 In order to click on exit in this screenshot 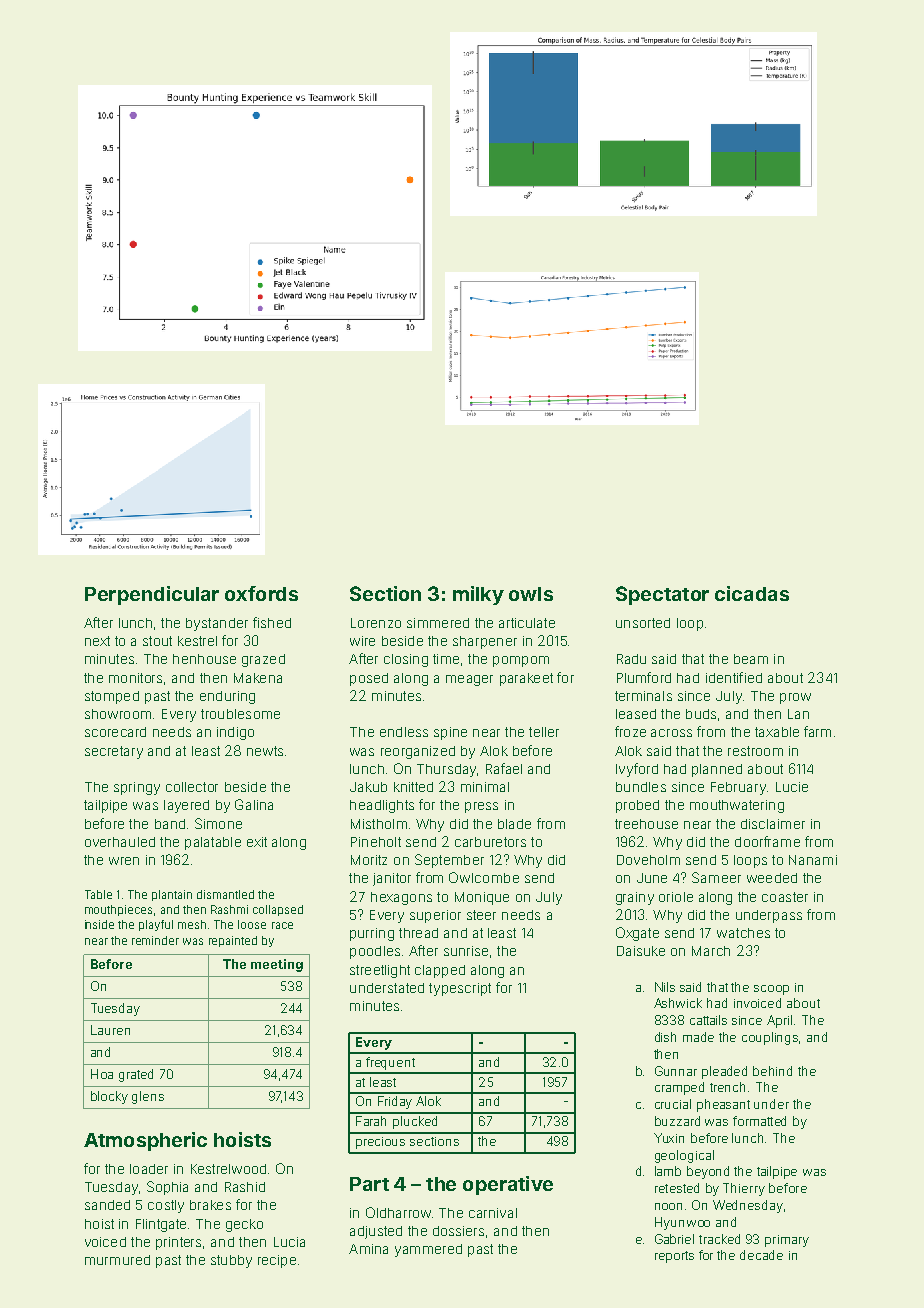, I will do `click(257, 842)`.
